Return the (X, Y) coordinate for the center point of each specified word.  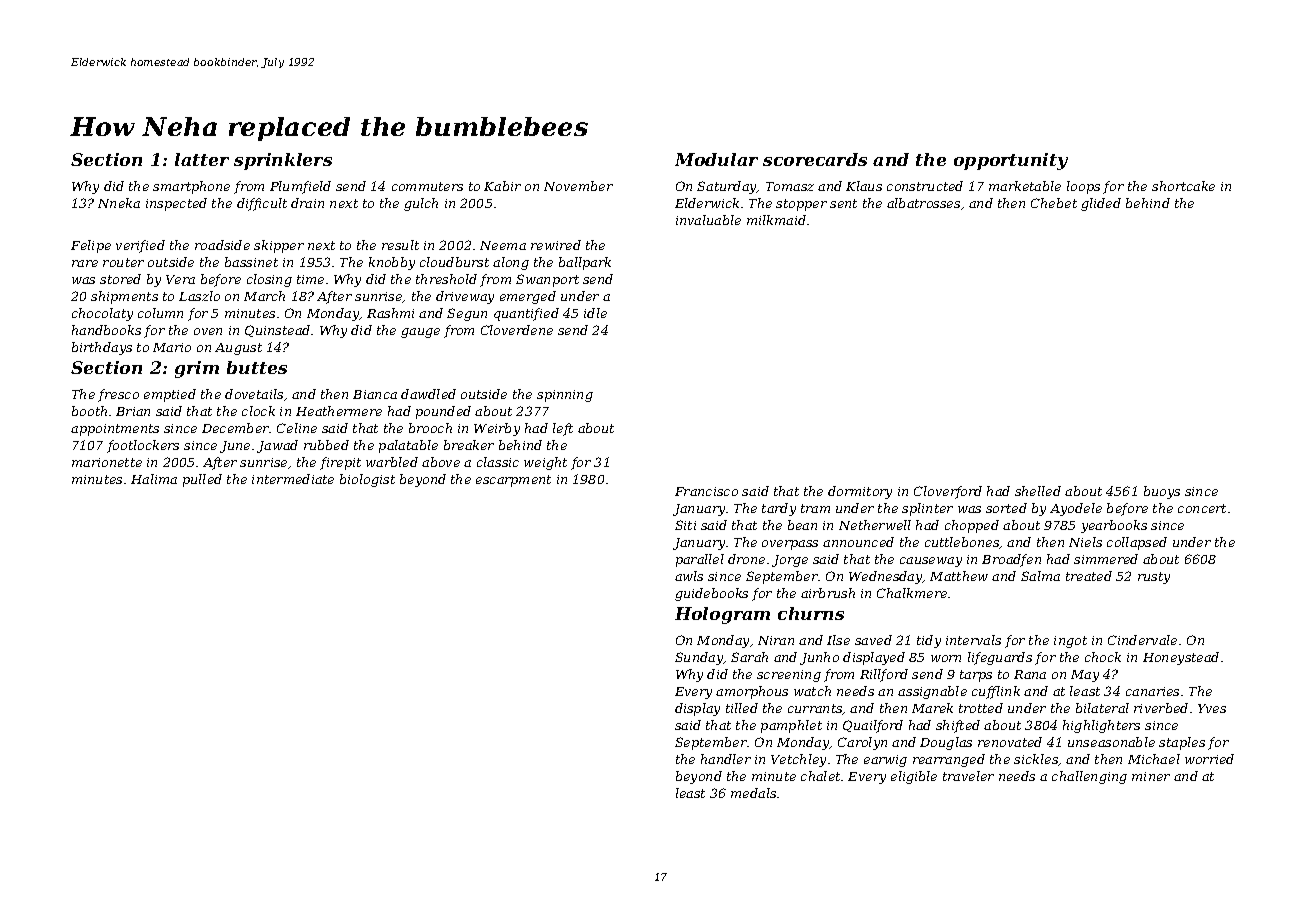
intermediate (293, 479)
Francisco (706, 491)
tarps (976, 676)
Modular (716, 159)
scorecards (815, 159)
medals (753, 793)
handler (726, 759)
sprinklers (283, 161)
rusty (1154, 578)
